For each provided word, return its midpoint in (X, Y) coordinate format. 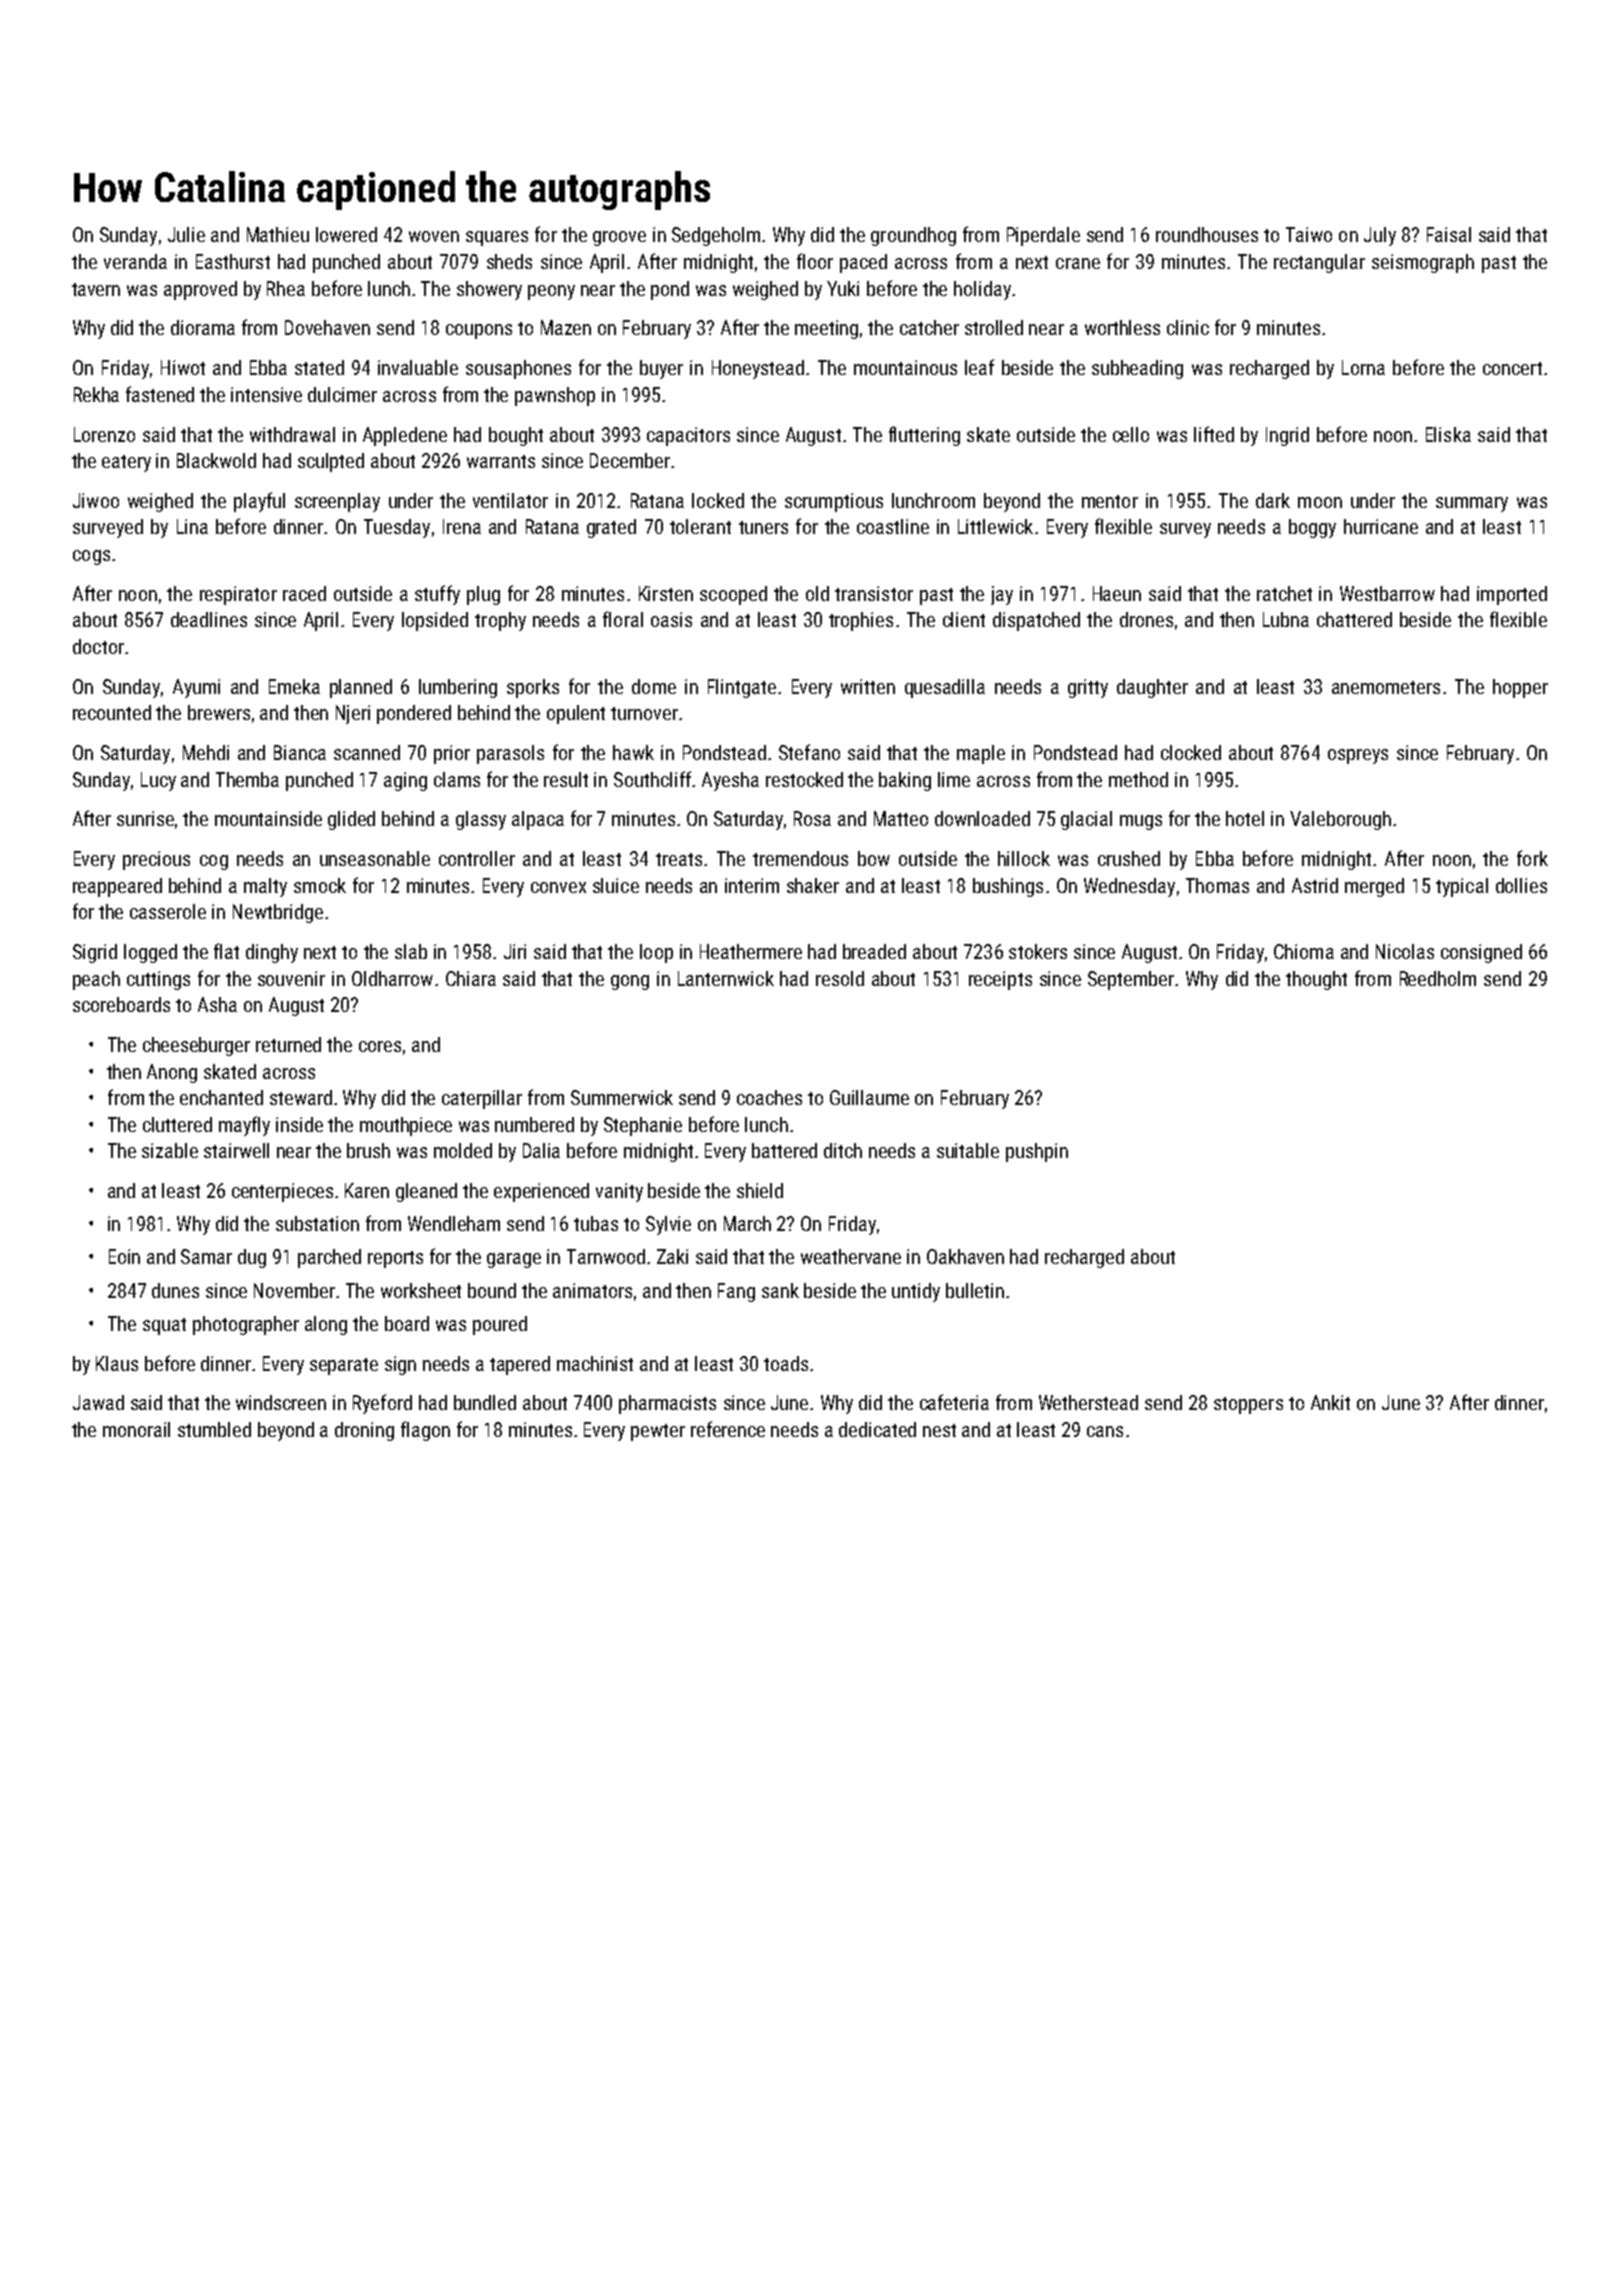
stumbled (214, 1429)
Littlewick (995, 526)
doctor (98, 646)
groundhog (913, 236)
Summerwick (622, 1097)
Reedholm (1438, 978)
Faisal (1449, 234)
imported (1512, 595)
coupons (479, 331)
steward (301, 1097)
